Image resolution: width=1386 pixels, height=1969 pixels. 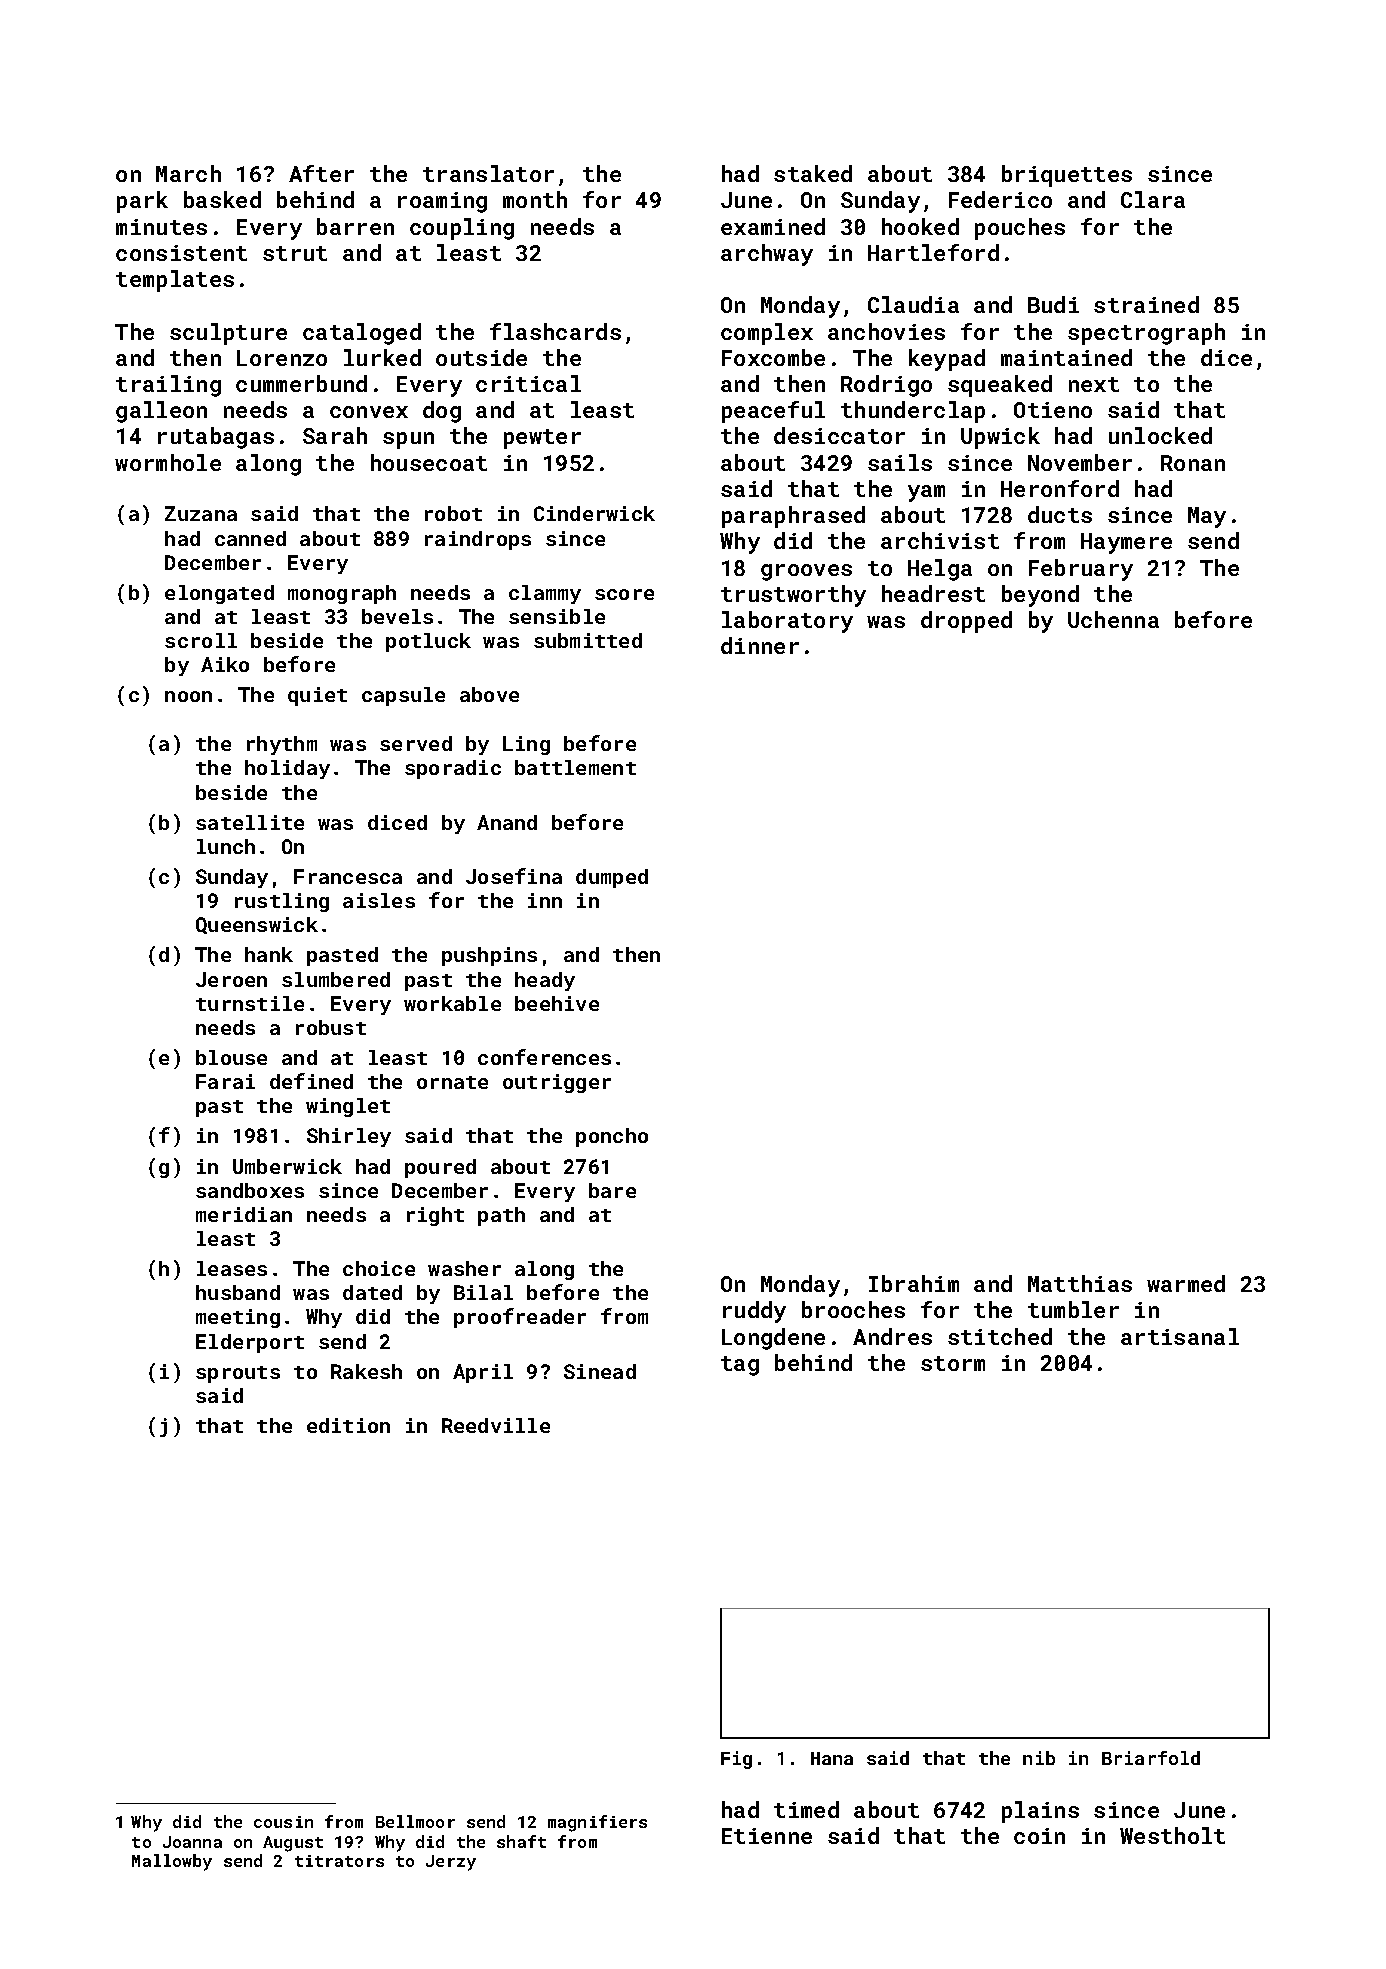 I want to click on March, so click(x=188, y=173).
